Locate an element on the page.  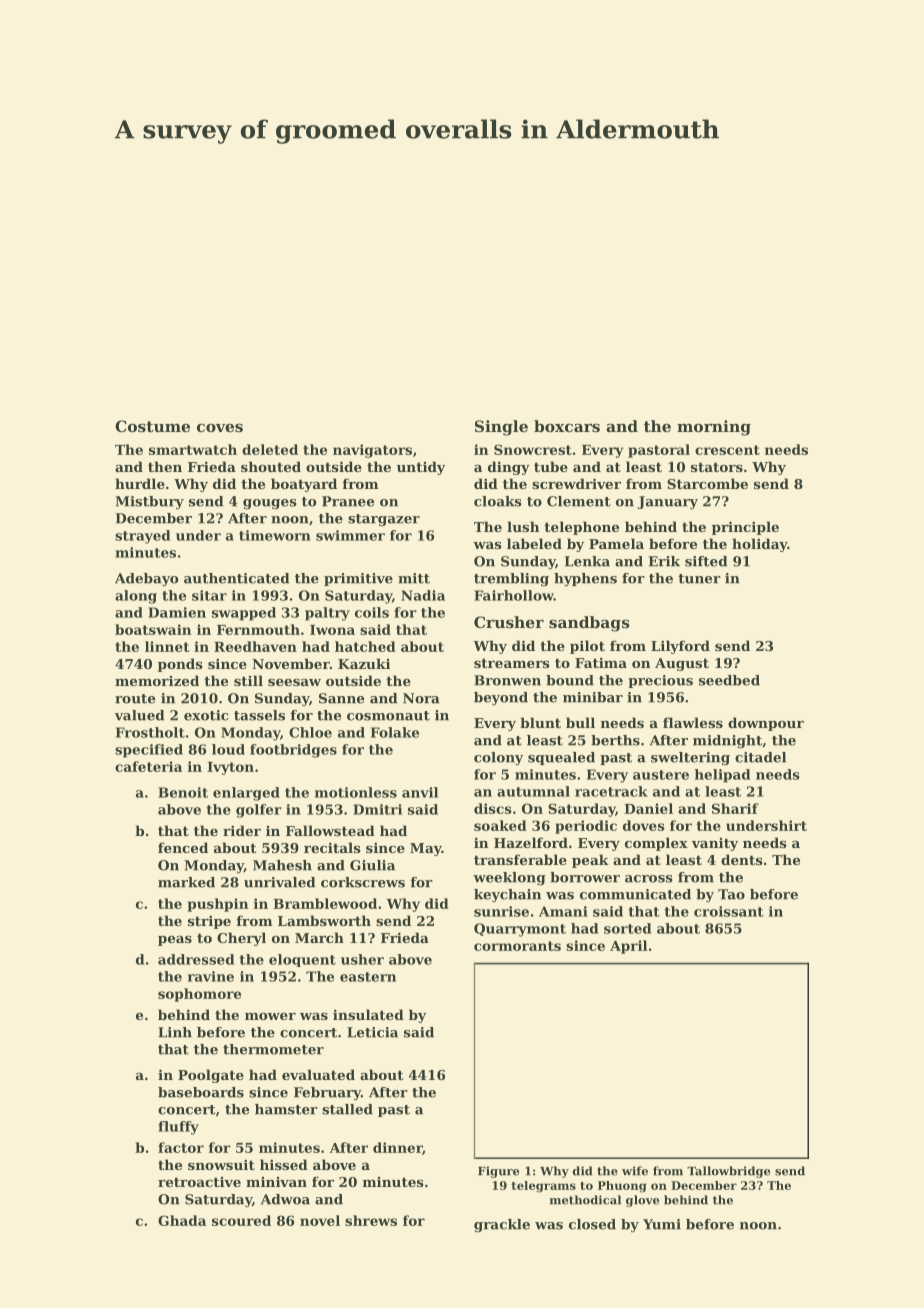
grackle is located at coordinates (502, 1225).
